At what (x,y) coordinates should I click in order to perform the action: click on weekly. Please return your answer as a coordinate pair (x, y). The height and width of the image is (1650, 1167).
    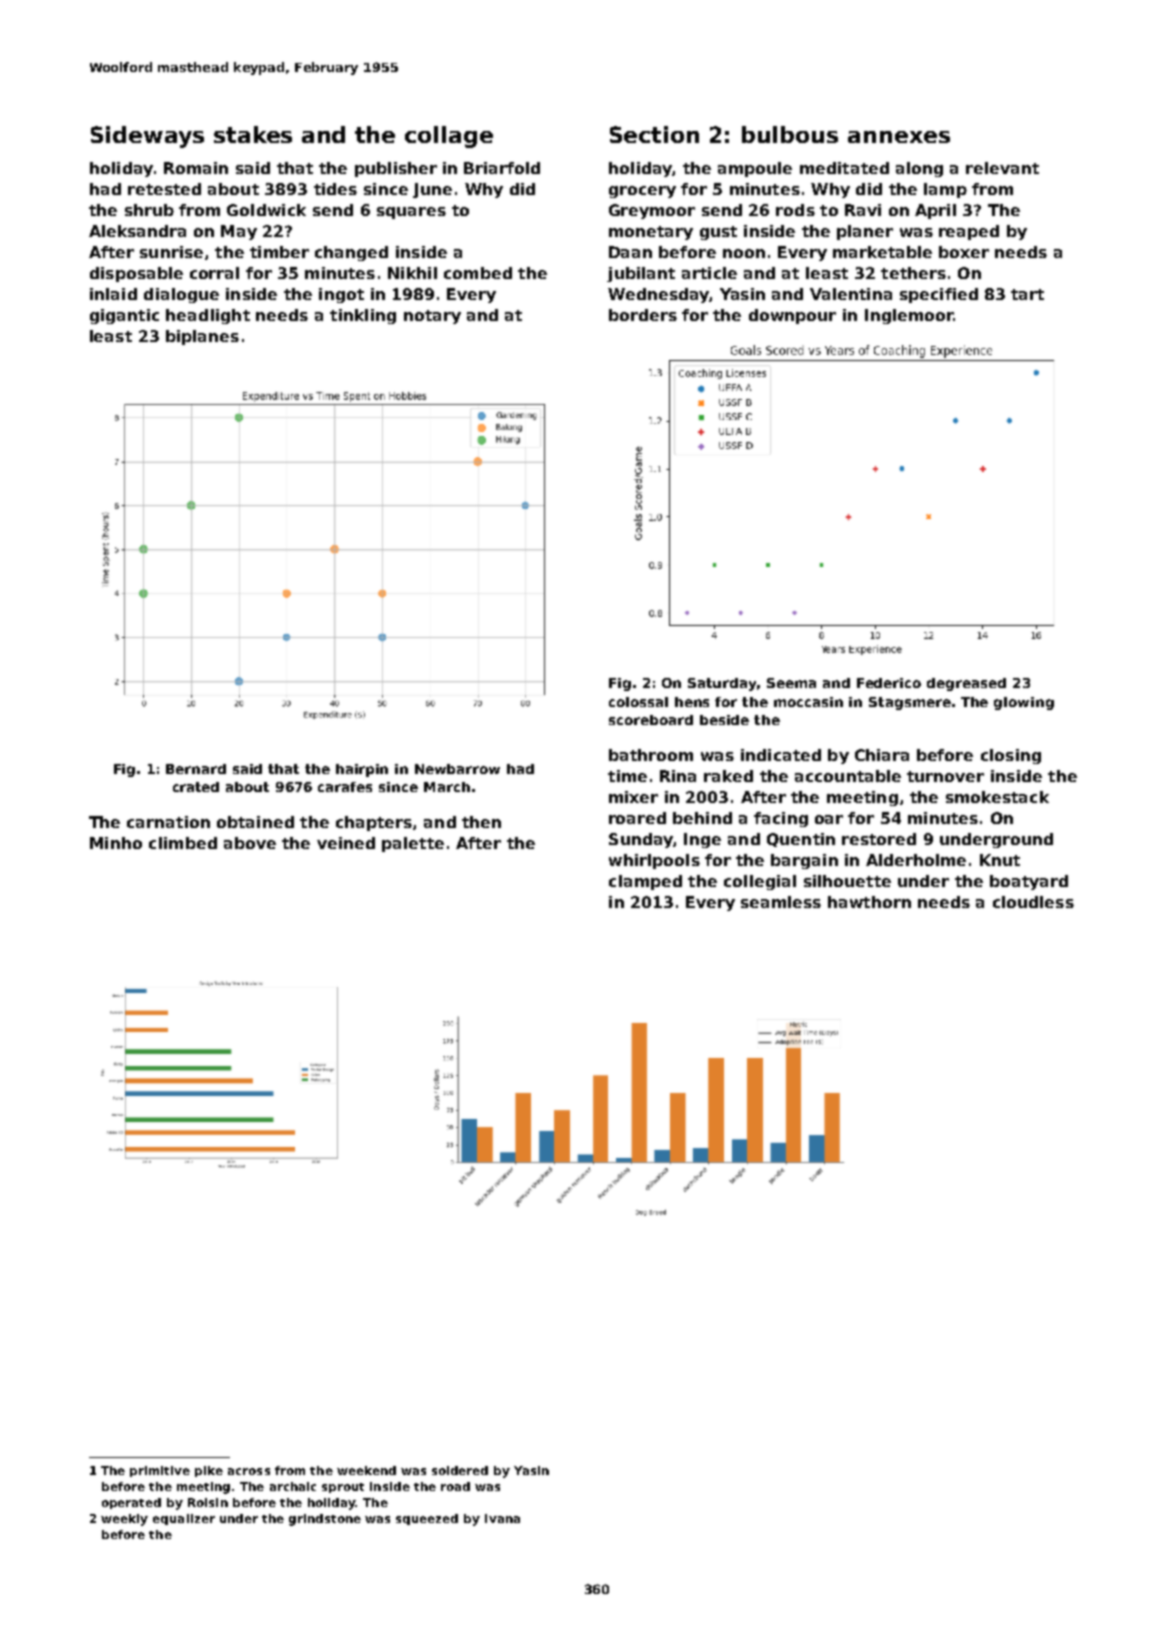
    Looking at the image, I should click on (124, 1520).
